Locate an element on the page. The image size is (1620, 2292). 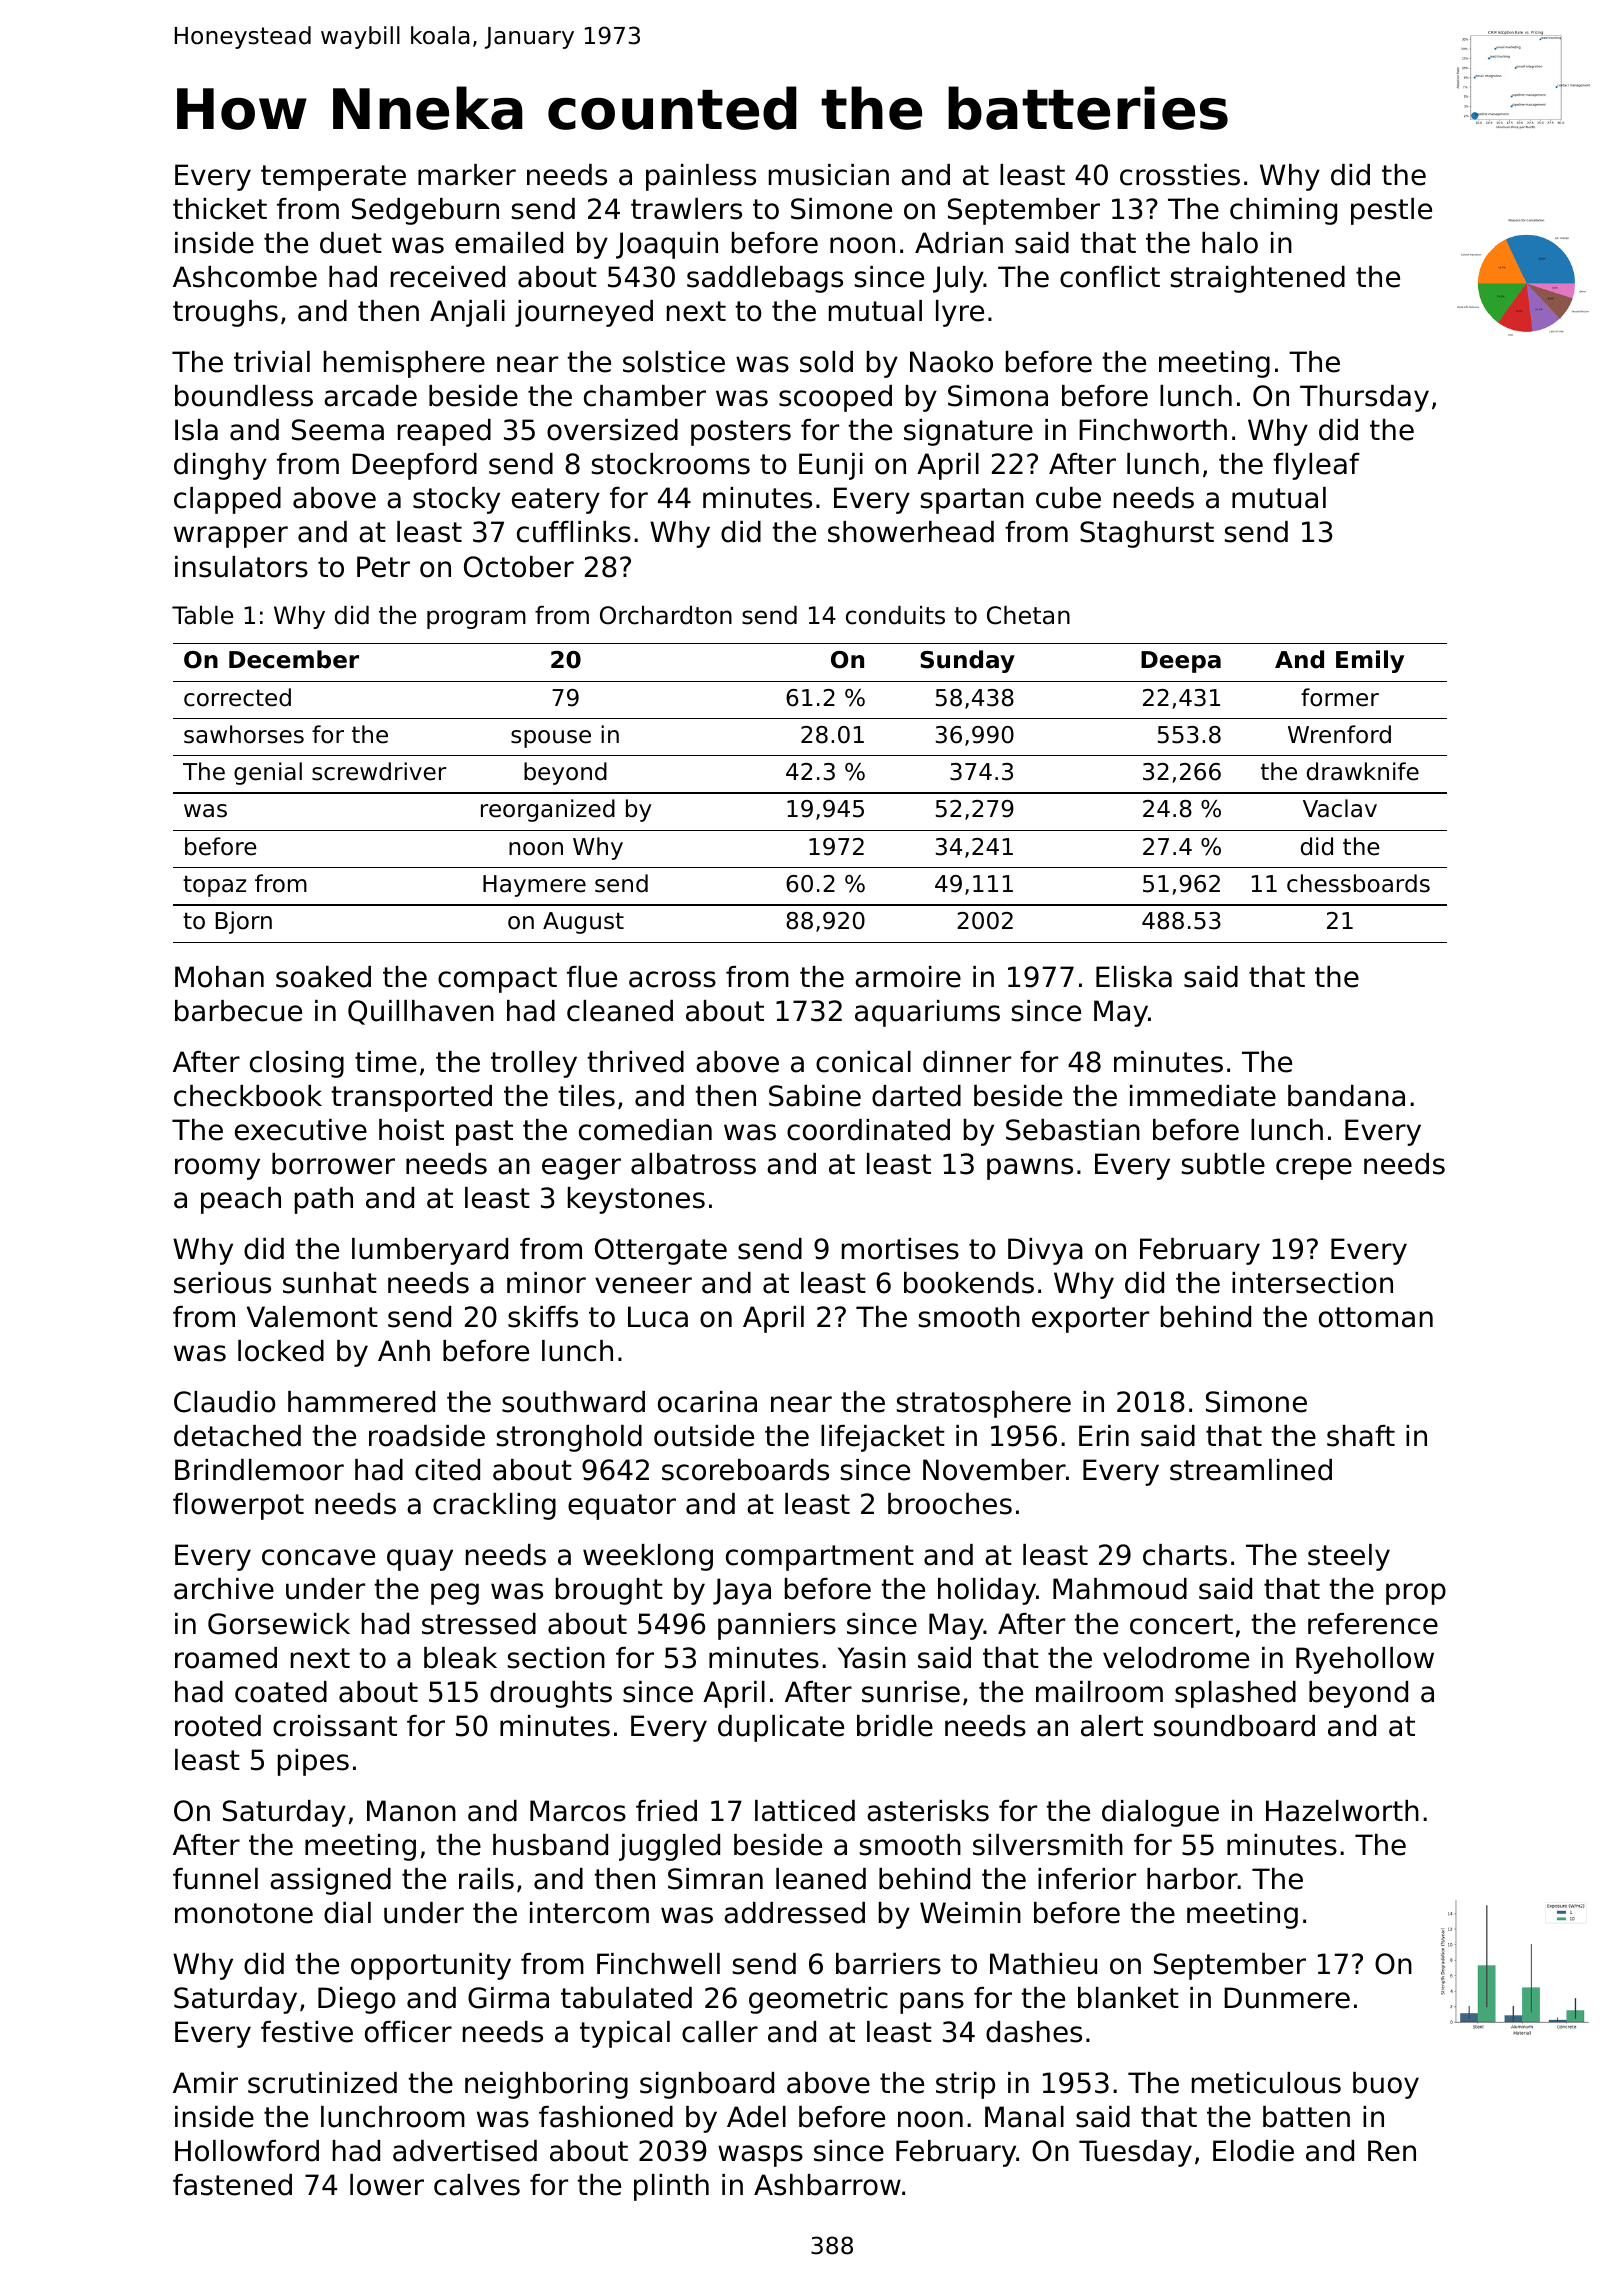
pestle is located at coordinates (1391, 211).
